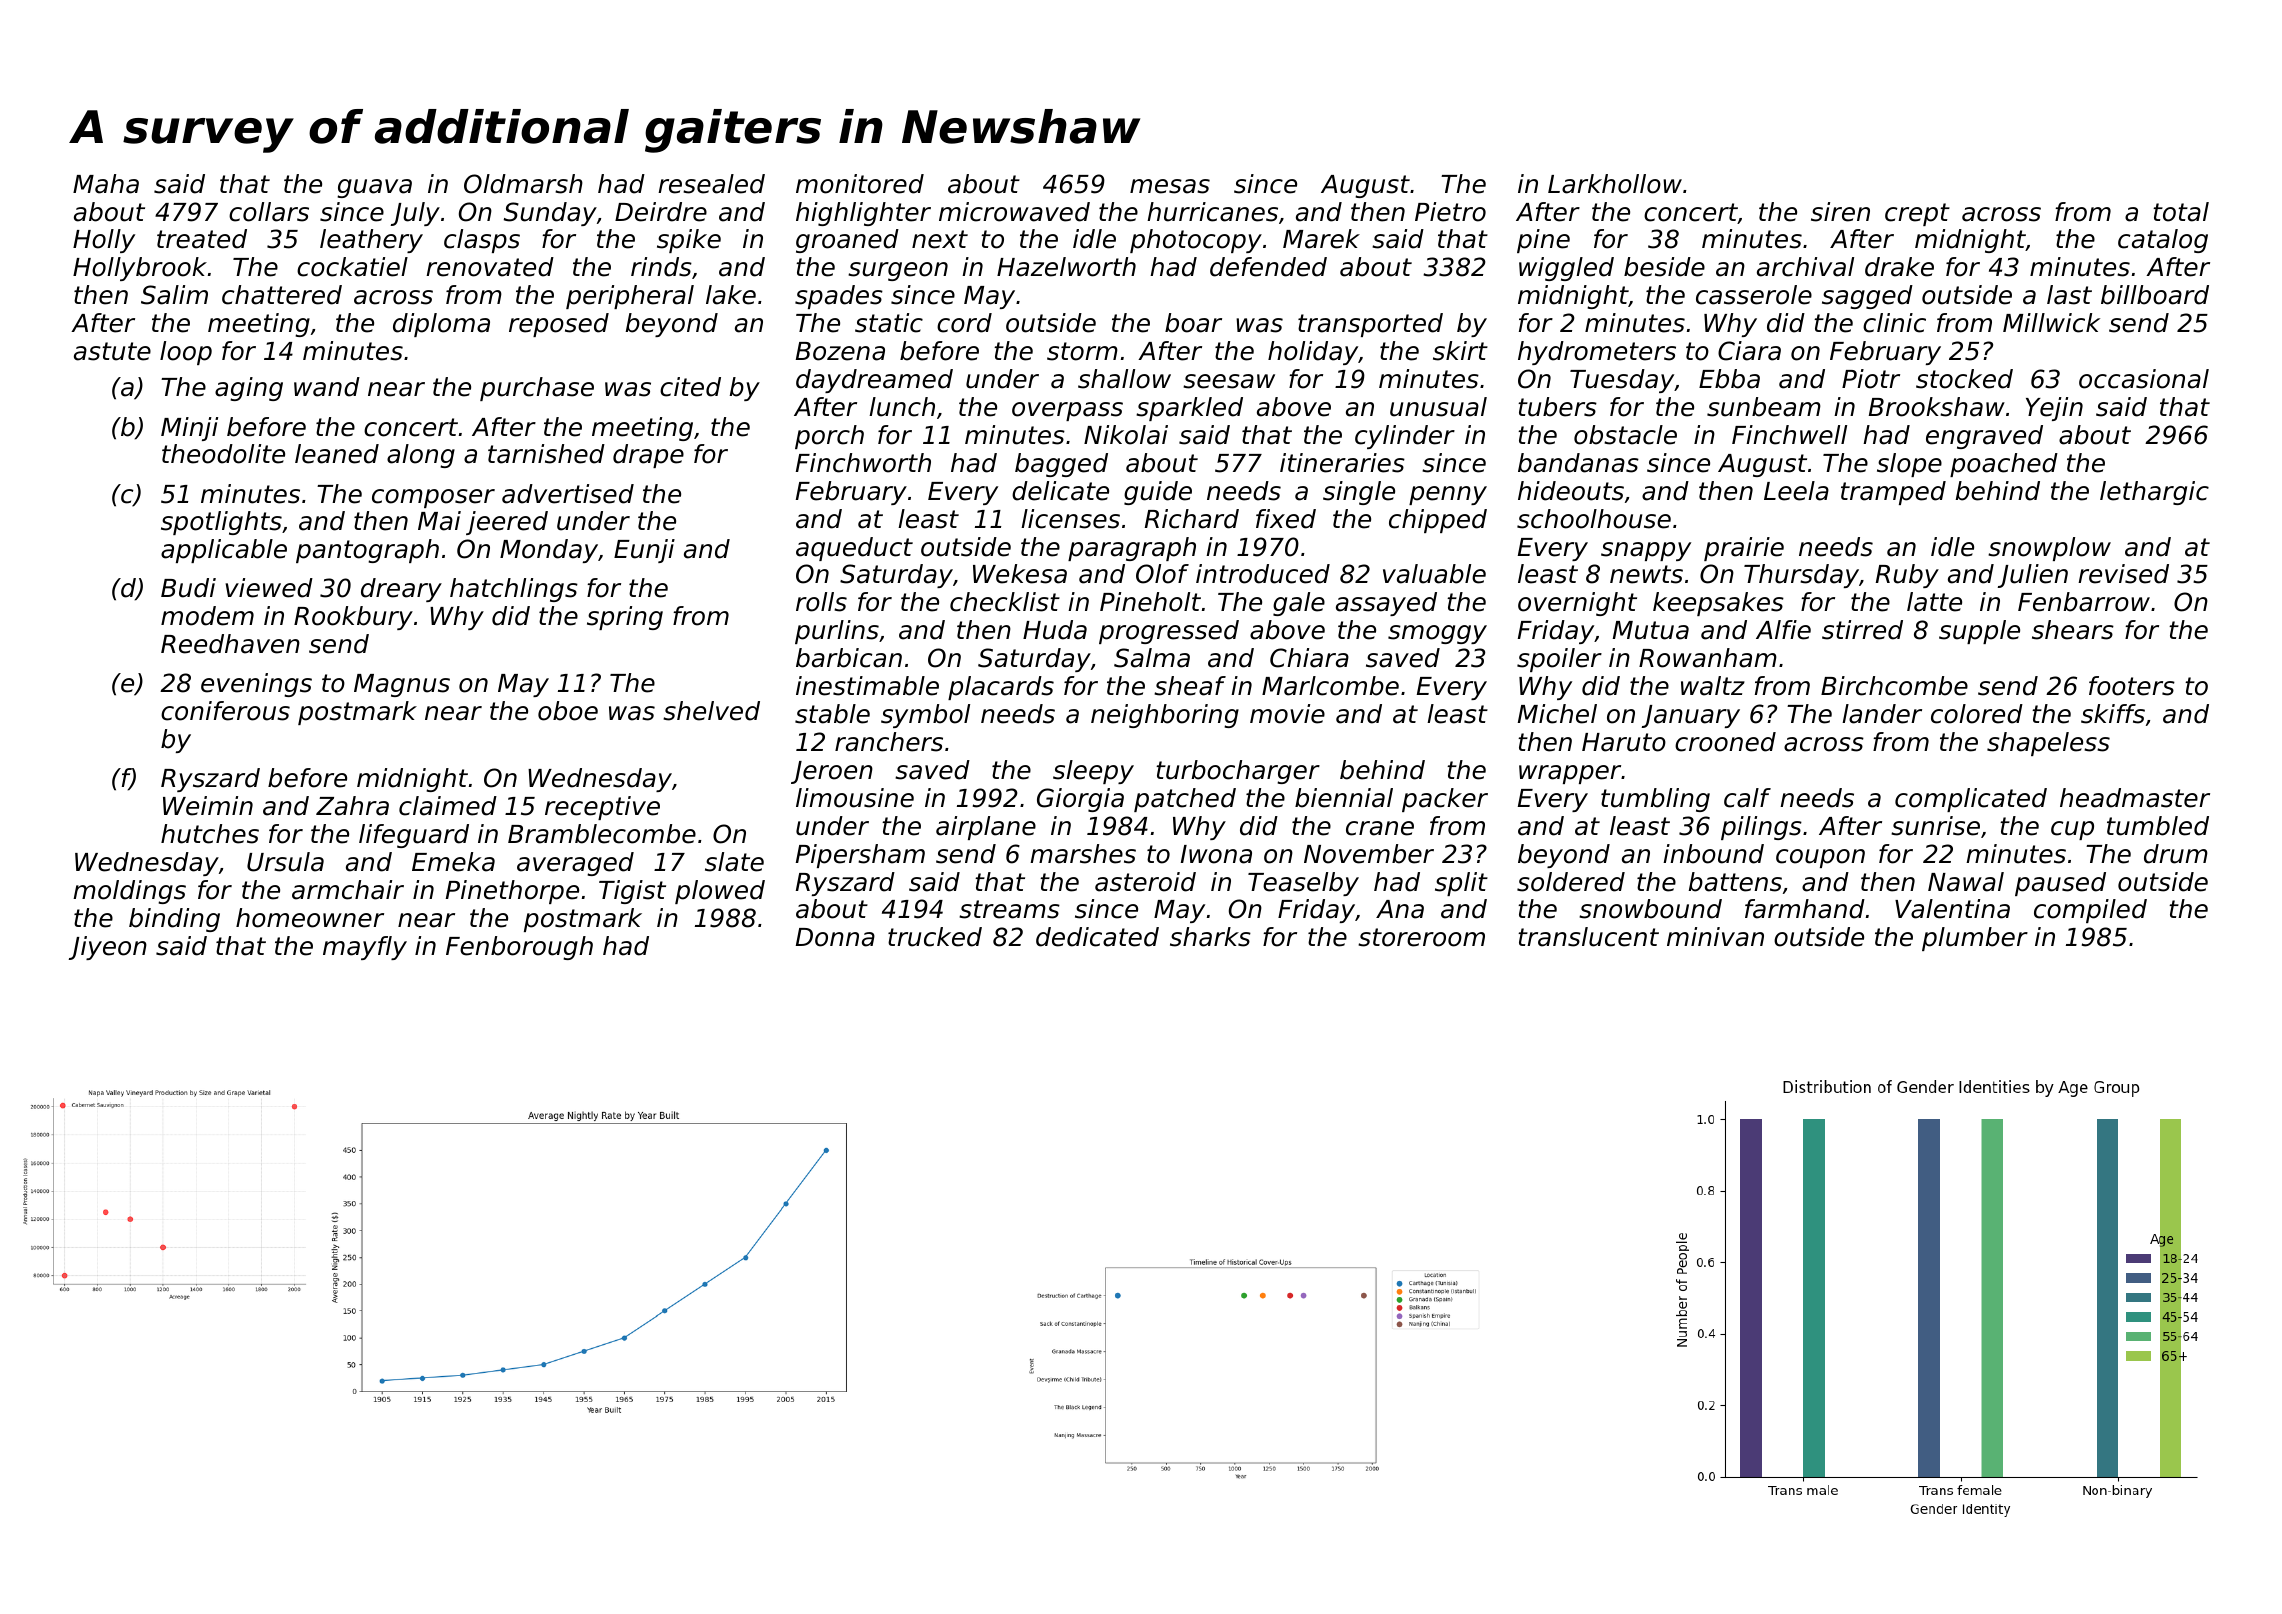 The width and height of the screenshot is (2282, 1614). I want to click on Oldmarsh, so click(523, 184).
